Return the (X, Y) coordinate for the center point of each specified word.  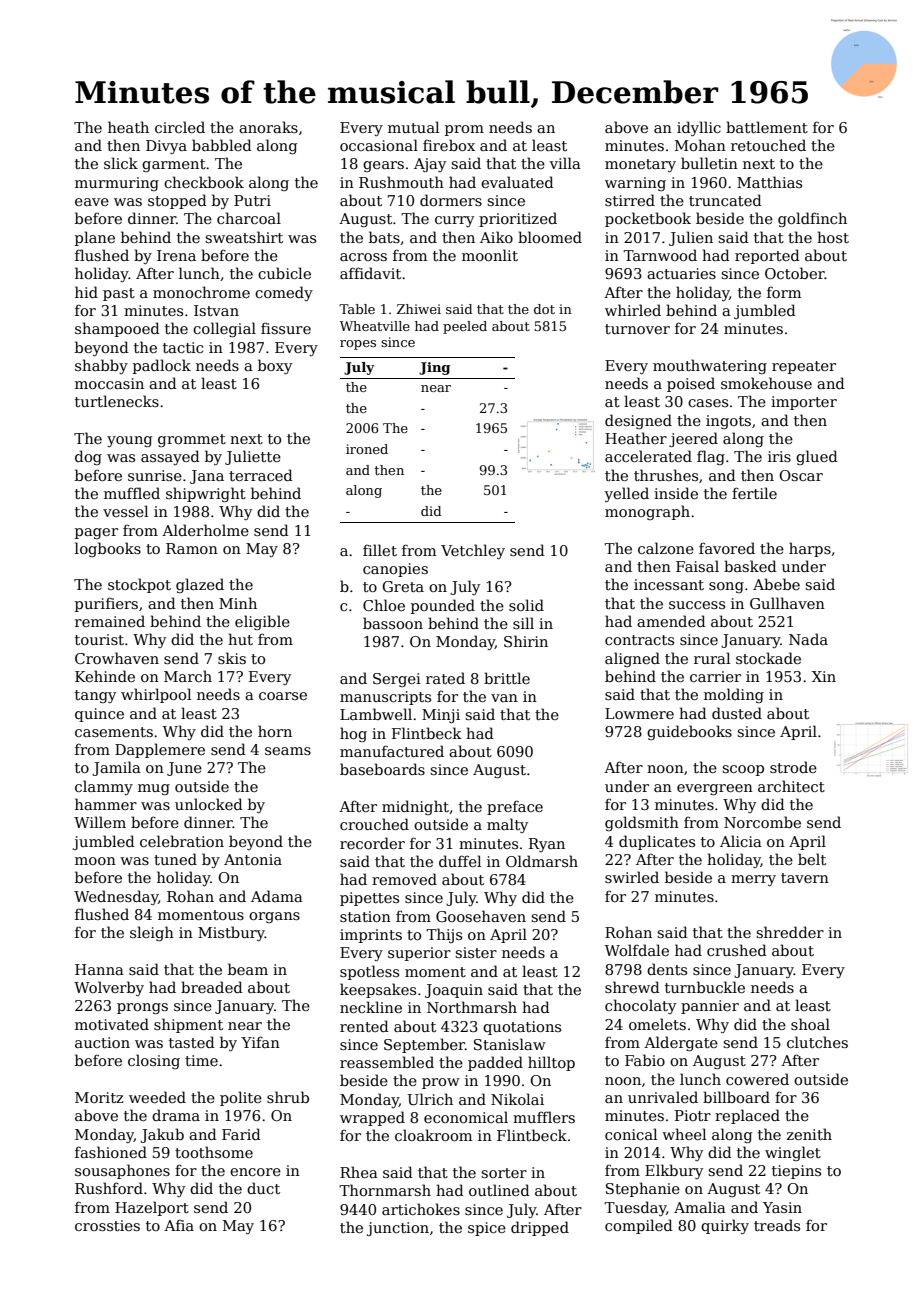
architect (791, 786)
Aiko (496, 237)
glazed (200, 585)
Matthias (769, 182)
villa (565, 163)
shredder (790, 932)
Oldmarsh (542, 861)
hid (86, 292)
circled (180, 127)
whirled (633, 310)
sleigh (152, 933)
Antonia (253, 859)
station (365, 916)
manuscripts (385, 698)
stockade (768, 658)
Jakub (162, 1135)
